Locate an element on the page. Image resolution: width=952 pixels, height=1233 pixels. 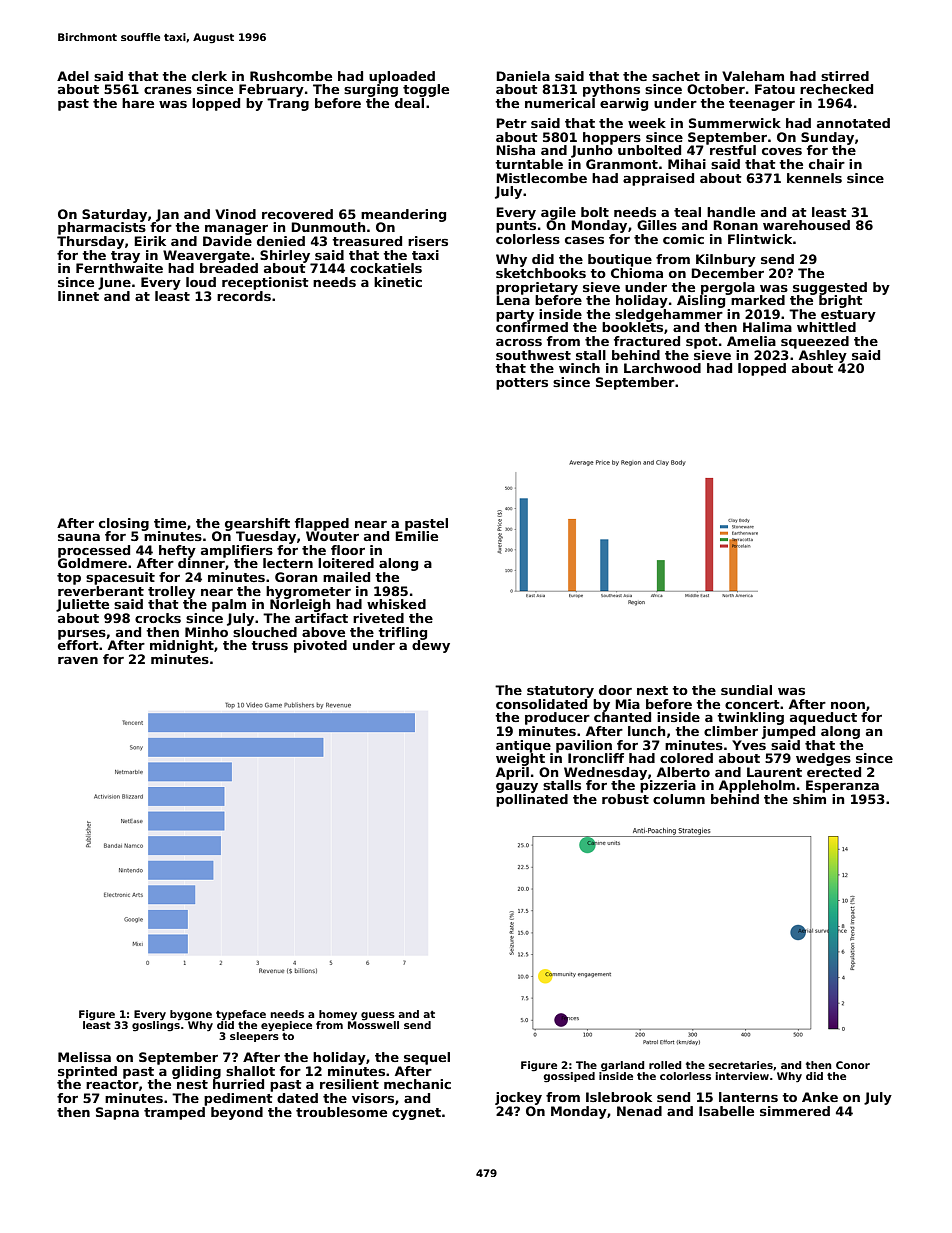
guess is located at coordinates (378, 1016).
